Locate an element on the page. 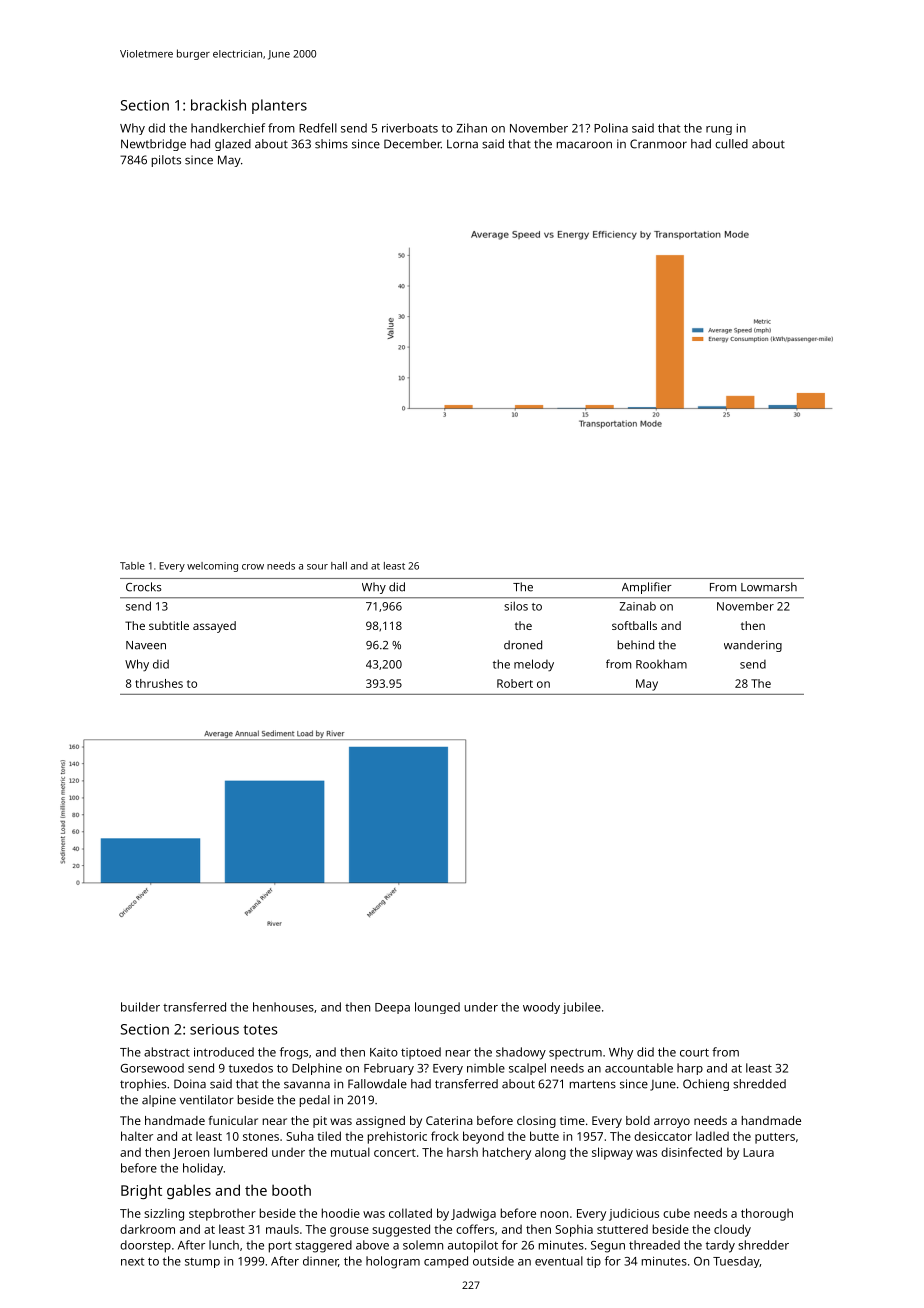 The width and height of the page is (924, 1308). hologram is located at coordinates (393, 1262).
